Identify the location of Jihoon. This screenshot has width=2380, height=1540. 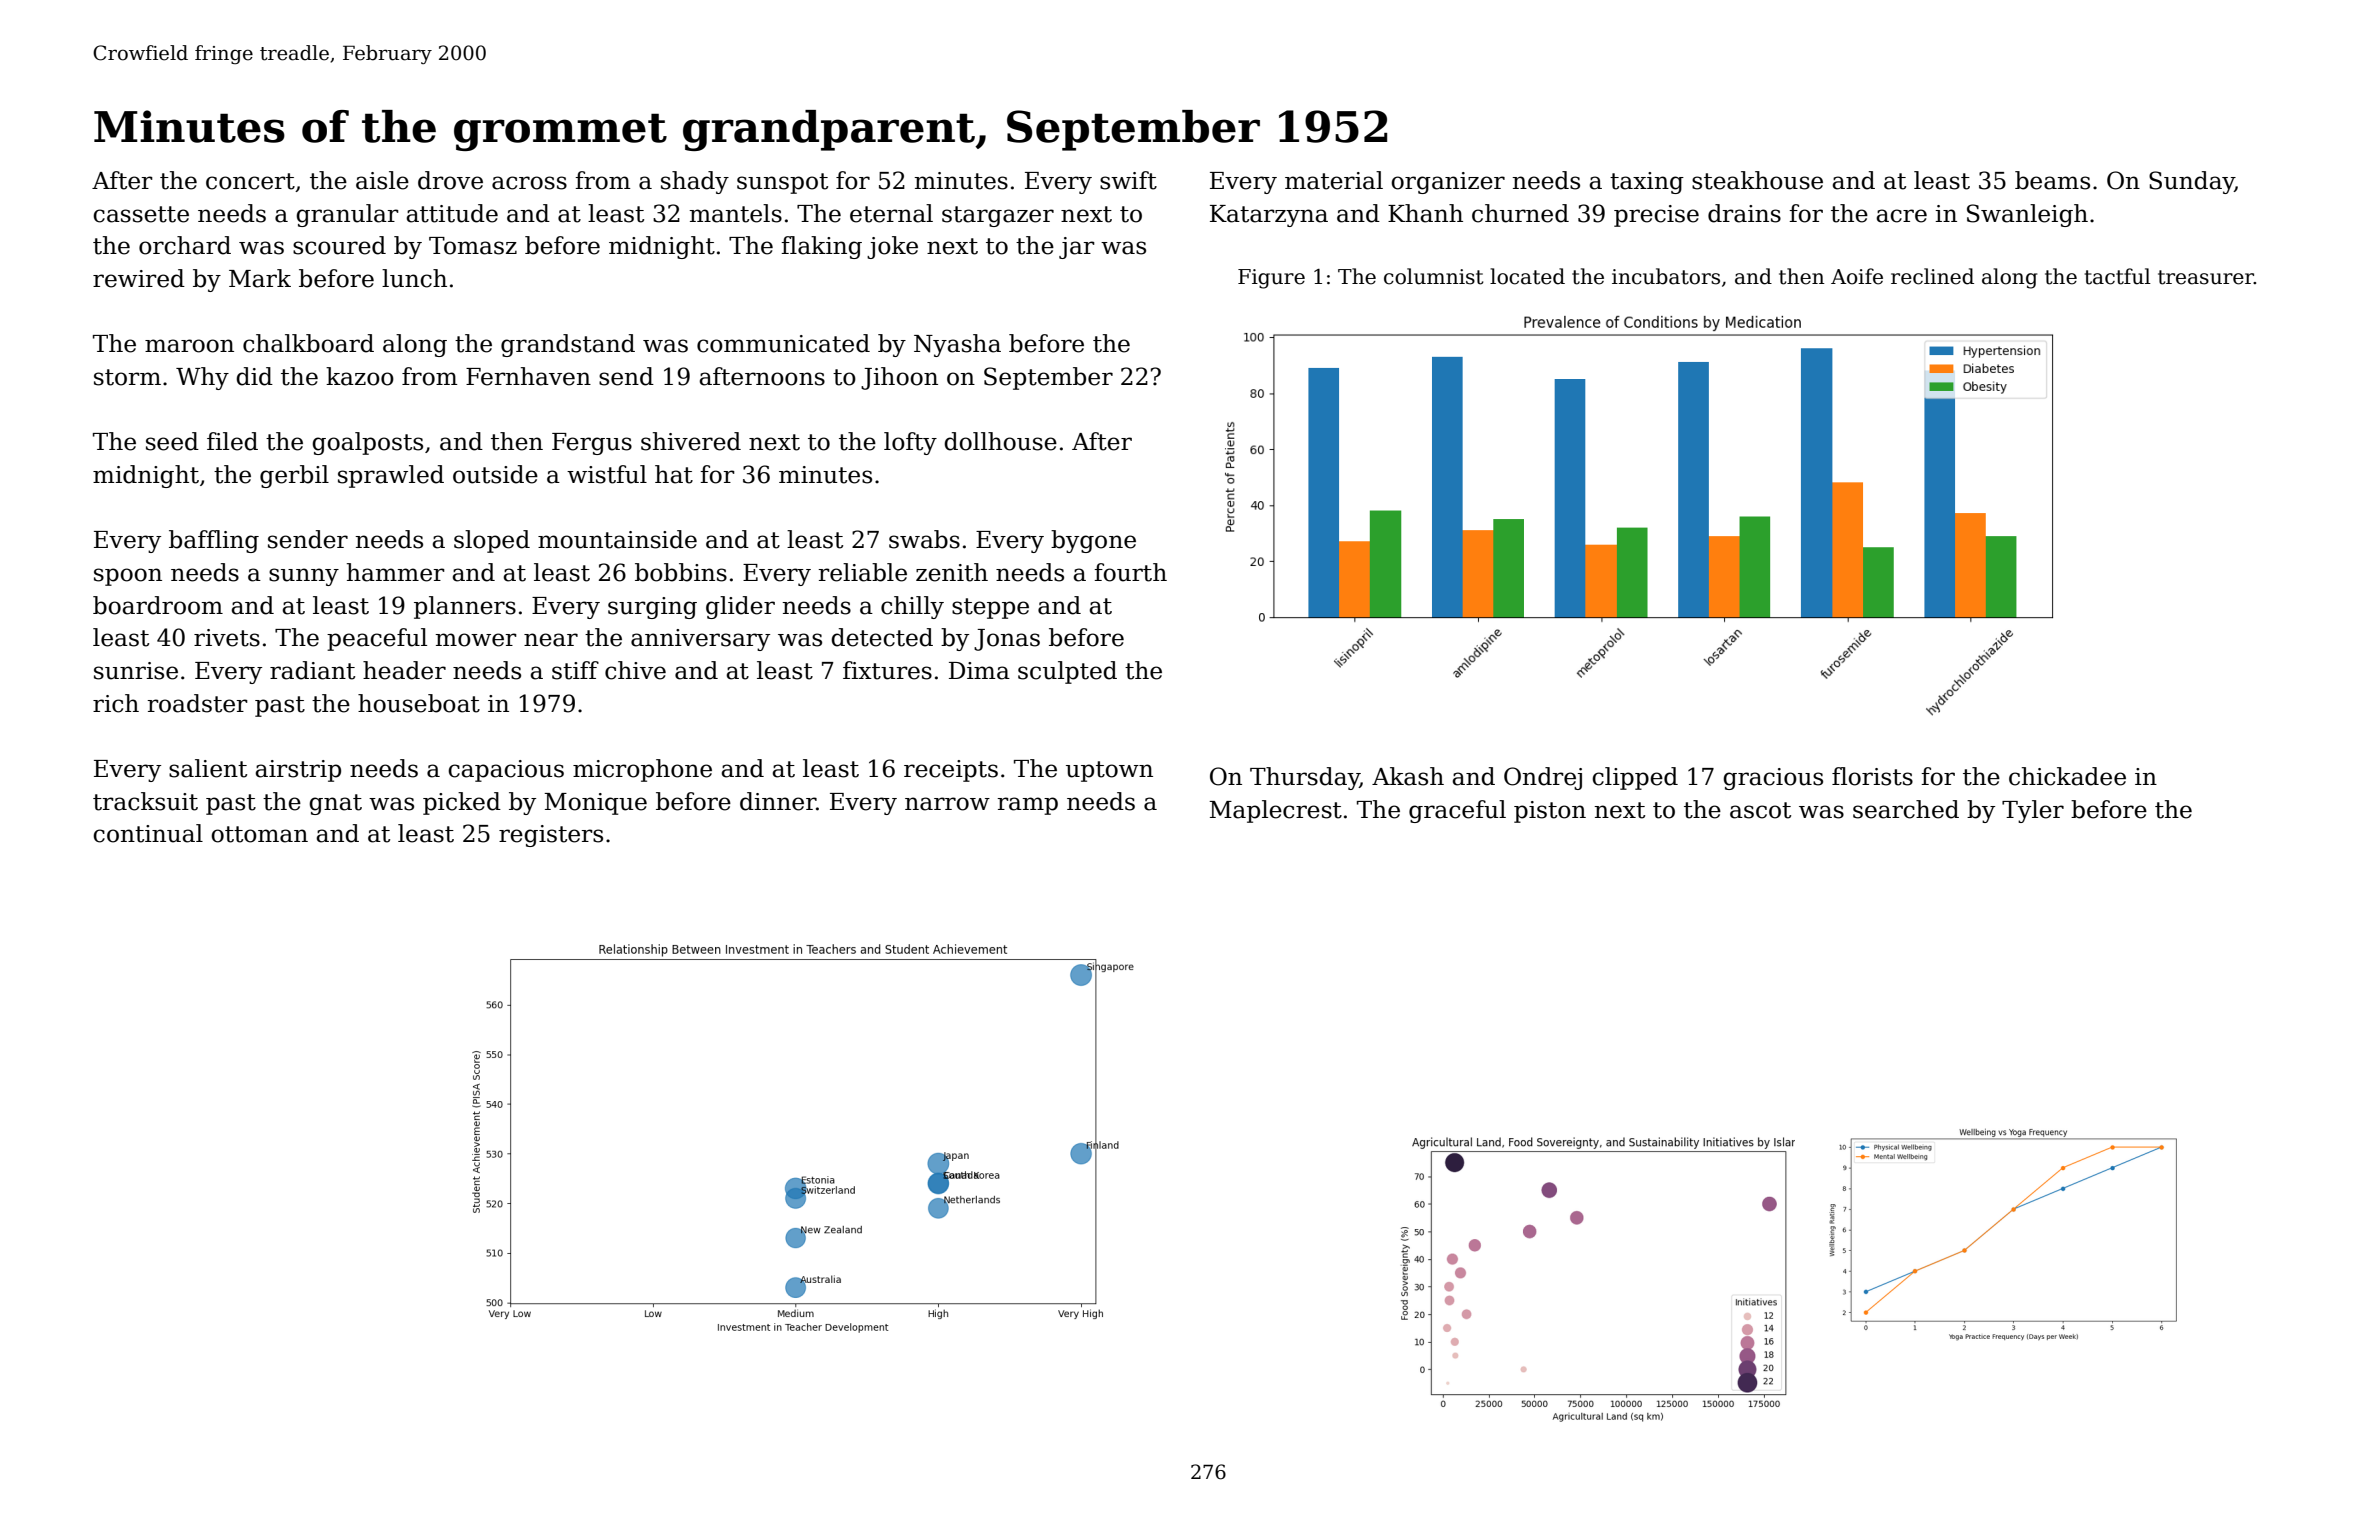
(899, 378).
